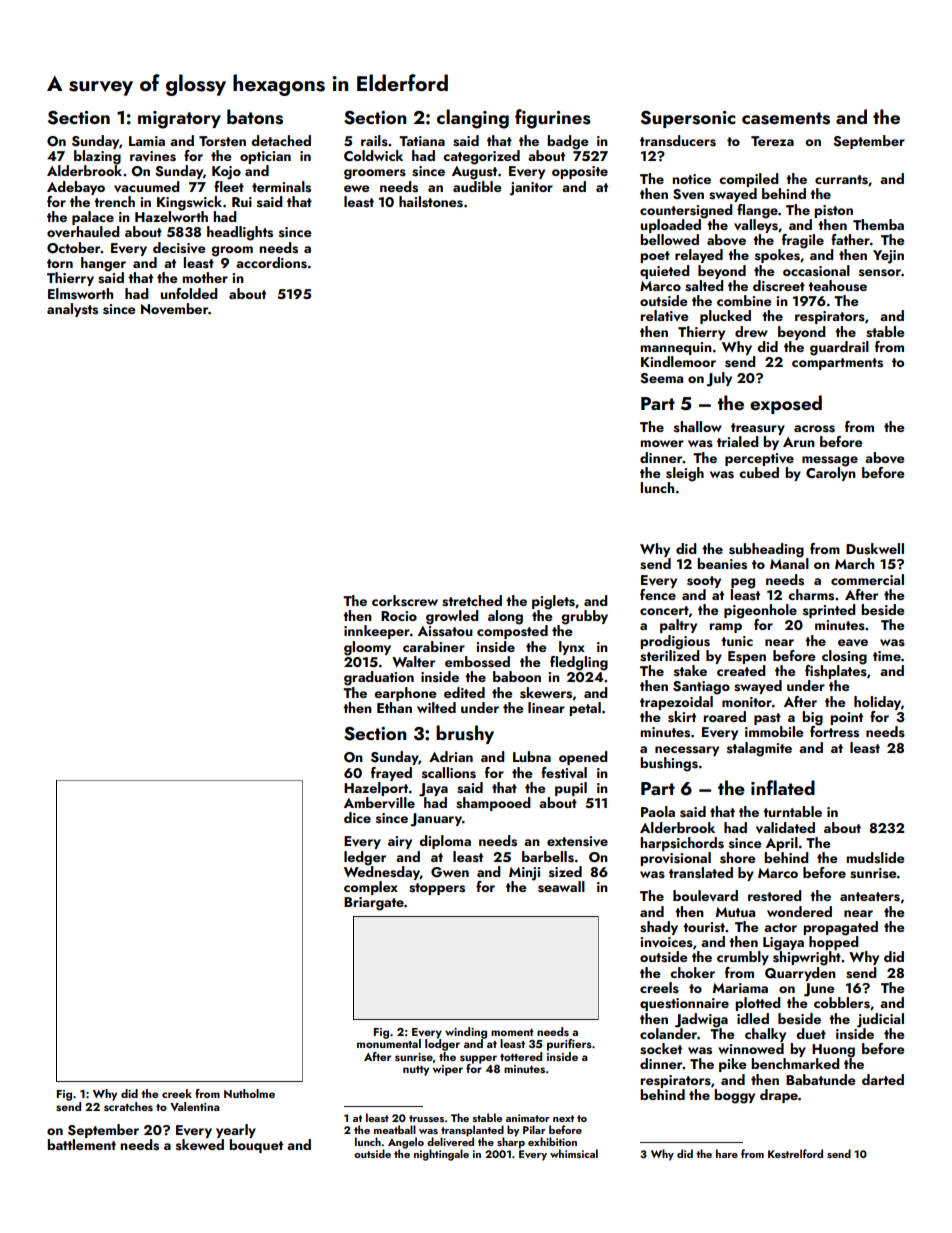 The image size is (952, 1233). Describe the element at coordinates (200, 1145) in the page. I see `skewed` at that location.
